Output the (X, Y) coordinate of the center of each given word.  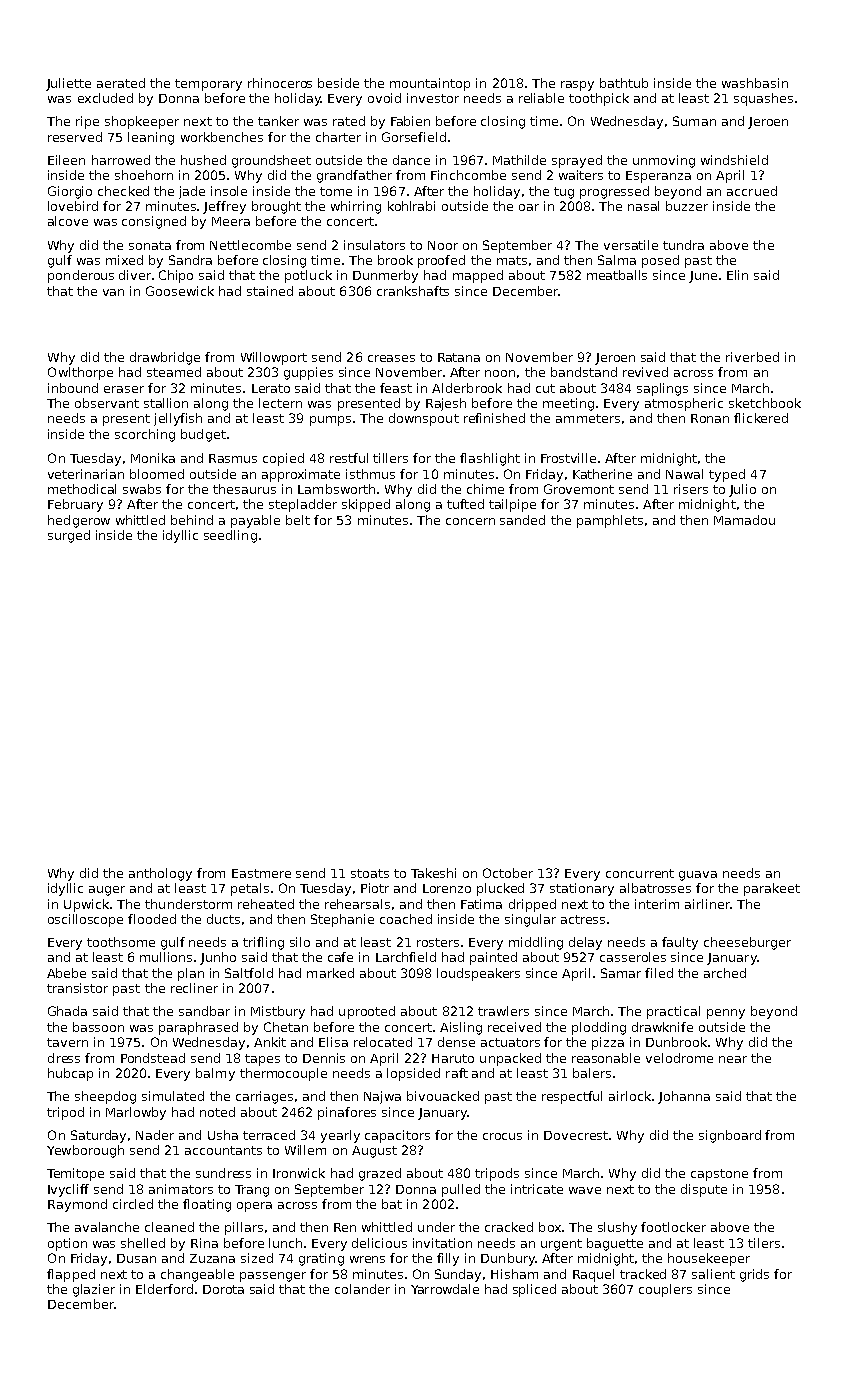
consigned (154, 222)
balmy (215, 1074)
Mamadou (744, 520)
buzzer (687, 206)
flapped (71, 1275)
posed (660, 261)
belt (298, 520)
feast (396, 388)
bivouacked (443, 1096)
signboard (730, 1136)
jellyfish (178, 419)
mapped (478, 276)
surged (69, 536)
